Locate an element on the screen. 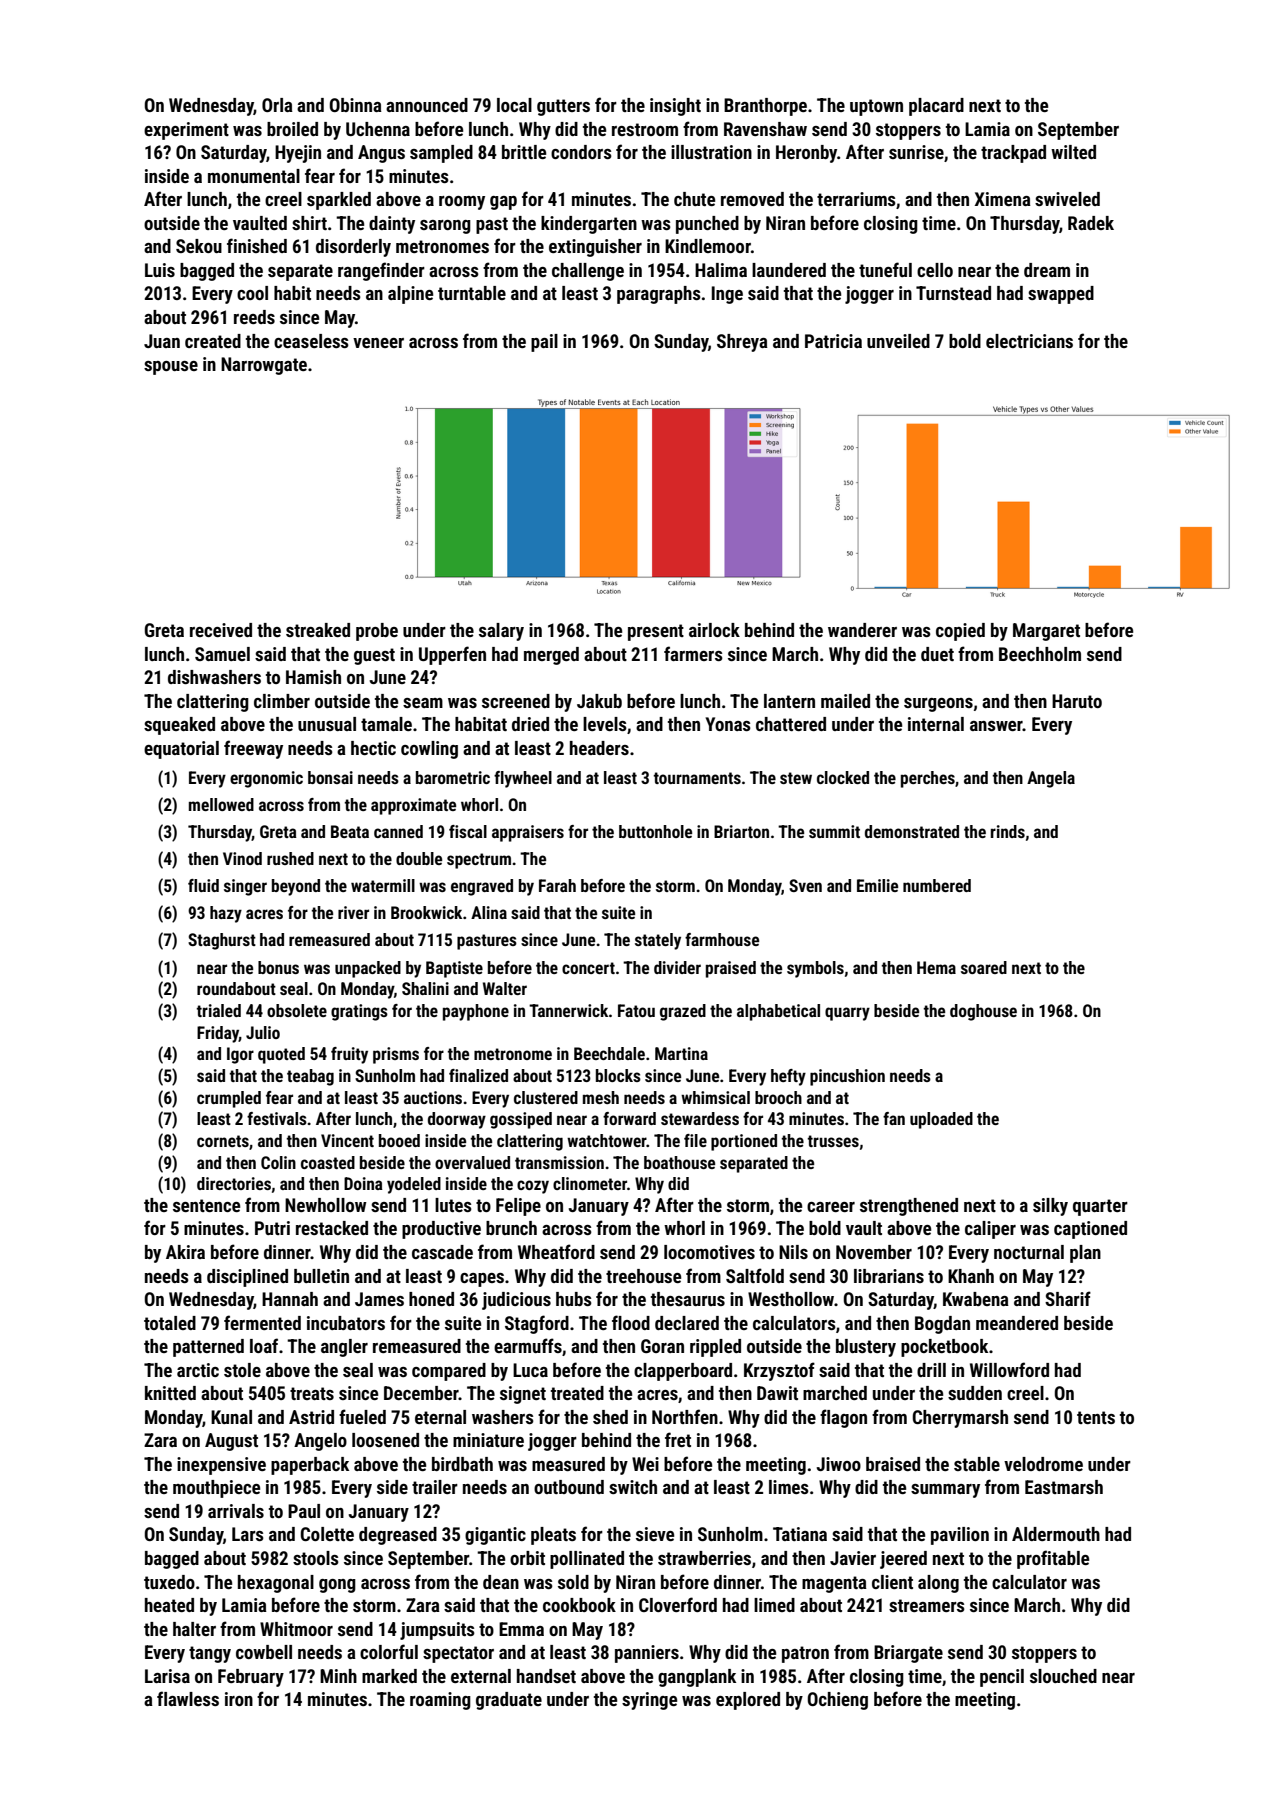 The height and width of the screenshot is (1812, 1281). inexpensive is located at coordinates (221, 1466).
